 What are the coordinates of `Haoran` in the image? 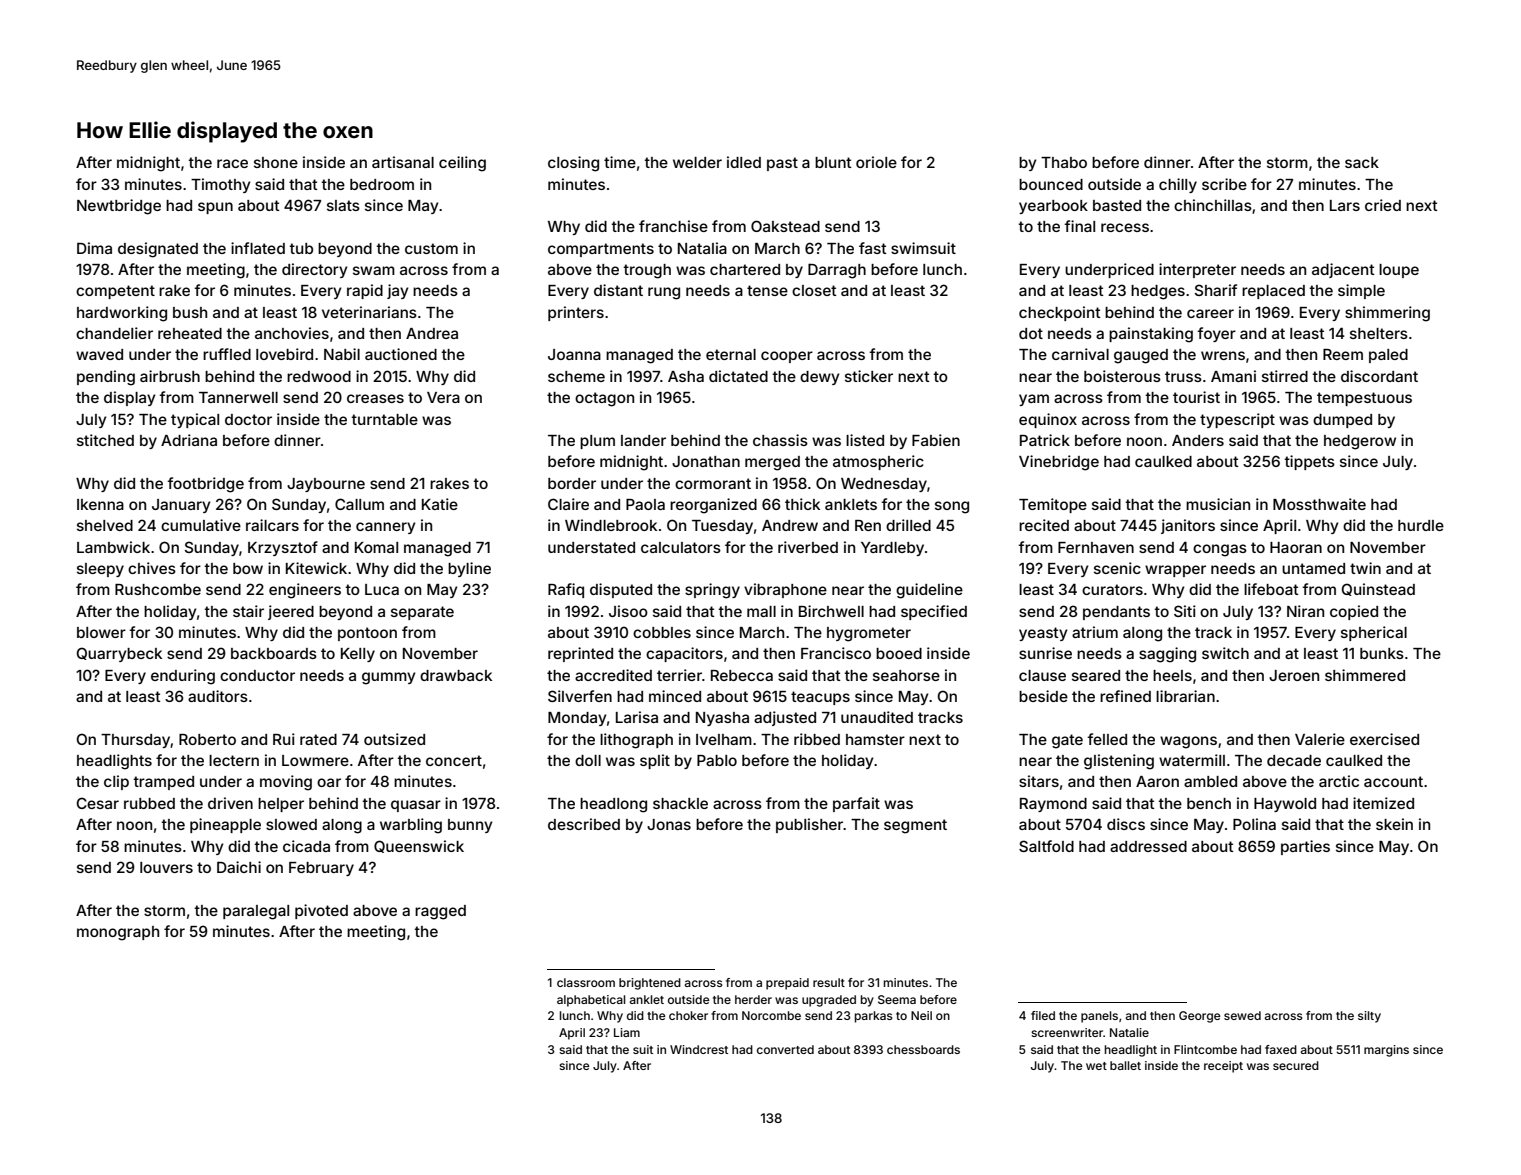 It's located at (1296, 547).
